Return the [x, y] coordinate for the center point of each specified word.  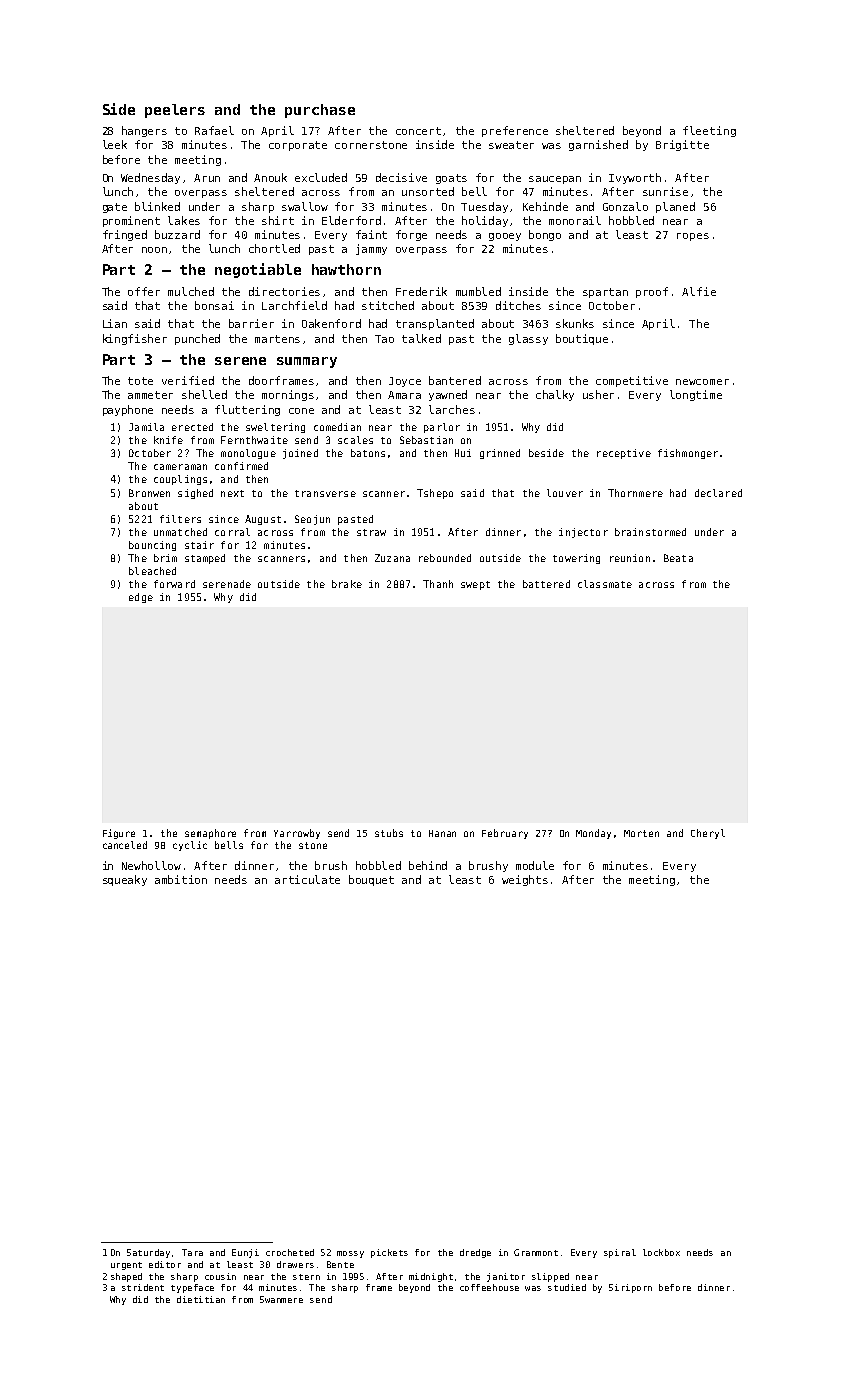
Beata [678, 558]
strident [143, 1287]
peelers [175, 111]
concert [418, 131]
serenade [227, 584]
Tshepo [435, 494]
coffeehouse [489, 1287]
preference [515, 131]
